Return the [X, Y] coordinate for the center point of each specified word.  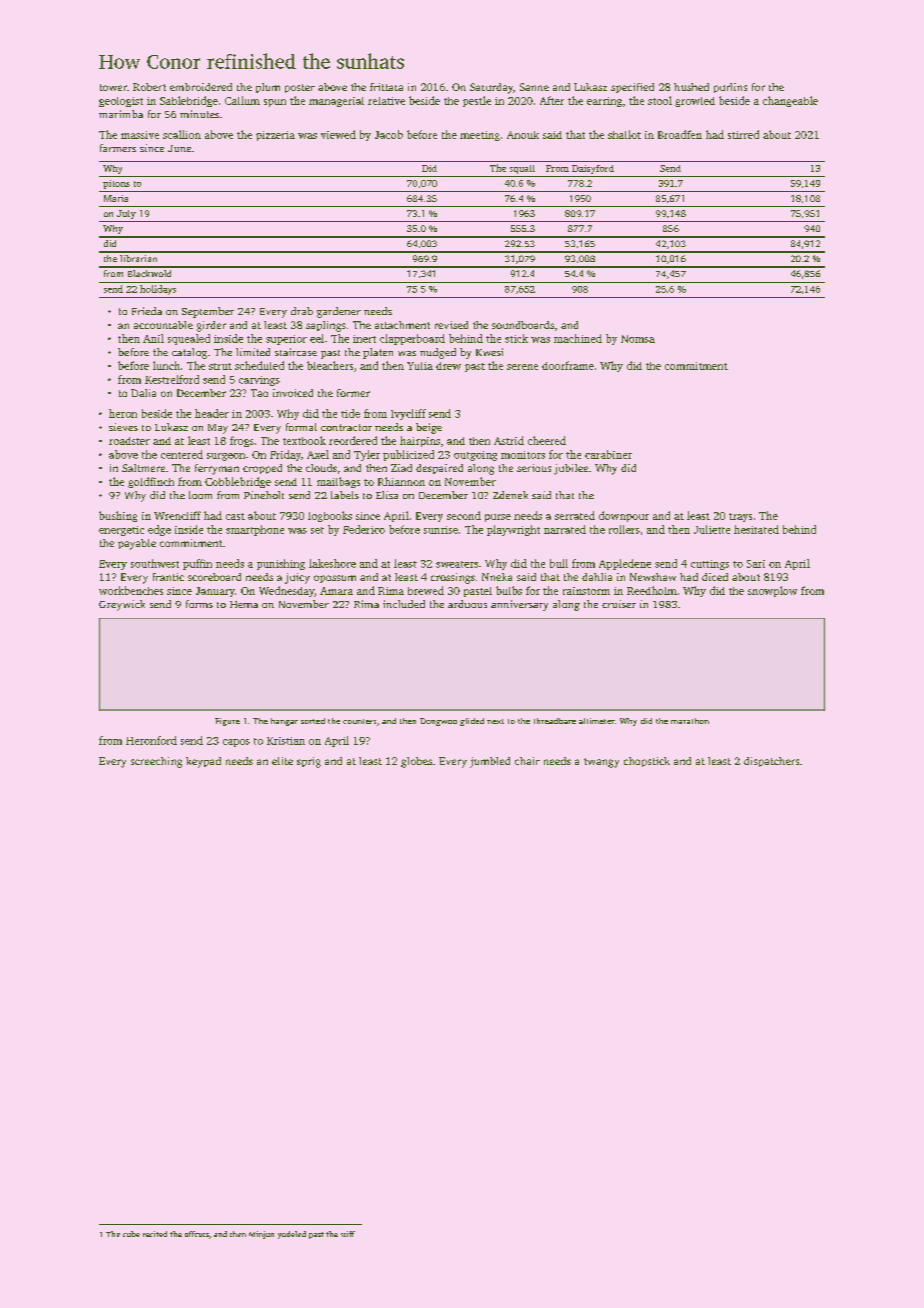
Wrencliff [177, 515]
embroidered [201, 87]
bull [559, 563]
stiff [348, 1234]
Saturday [491, 88]
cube [131, 1234]
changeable [790, 101]
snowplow [772, 591]
